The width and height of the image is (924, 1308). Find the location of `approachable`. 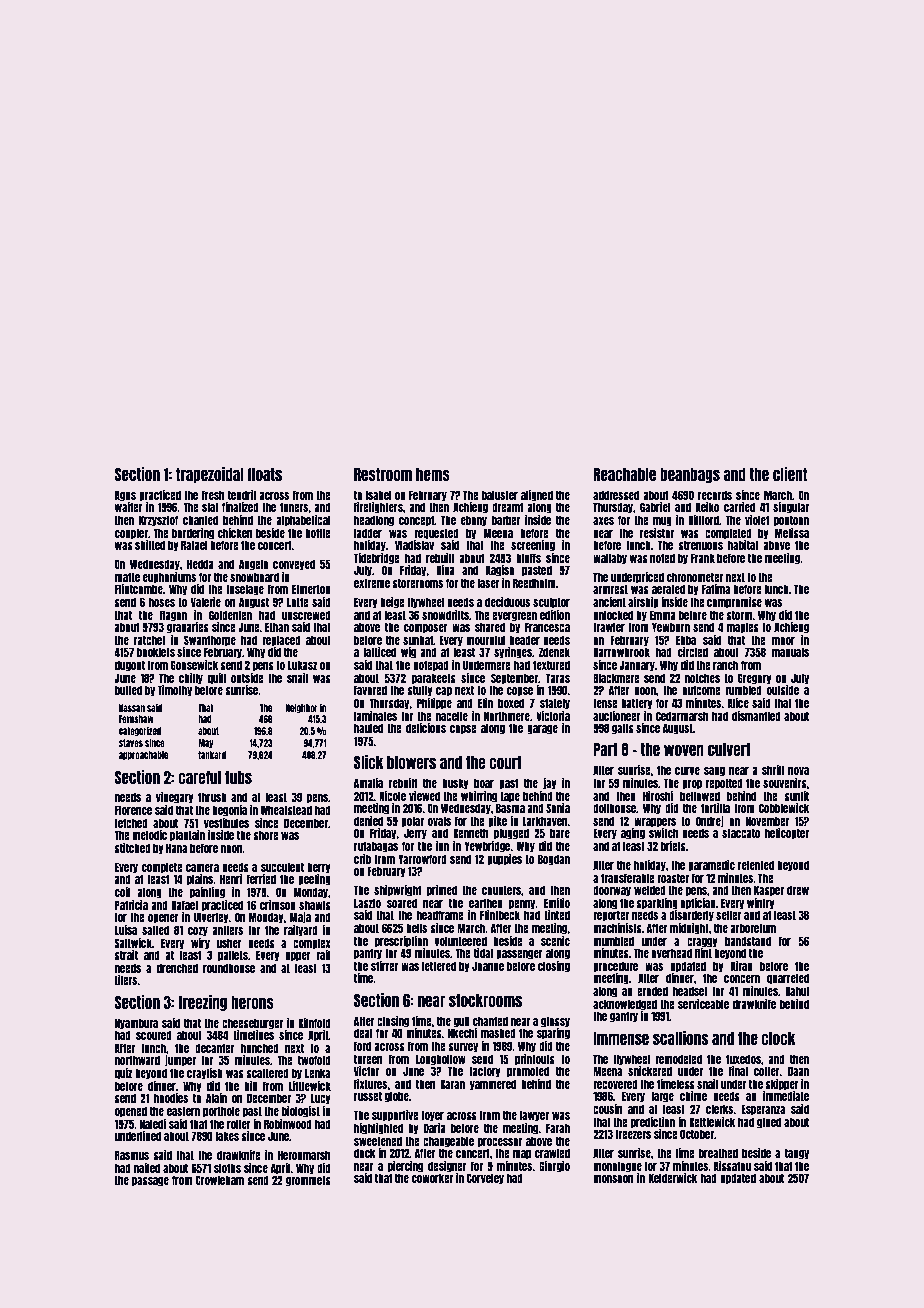

approachable is located at coordinates (143, 755).
